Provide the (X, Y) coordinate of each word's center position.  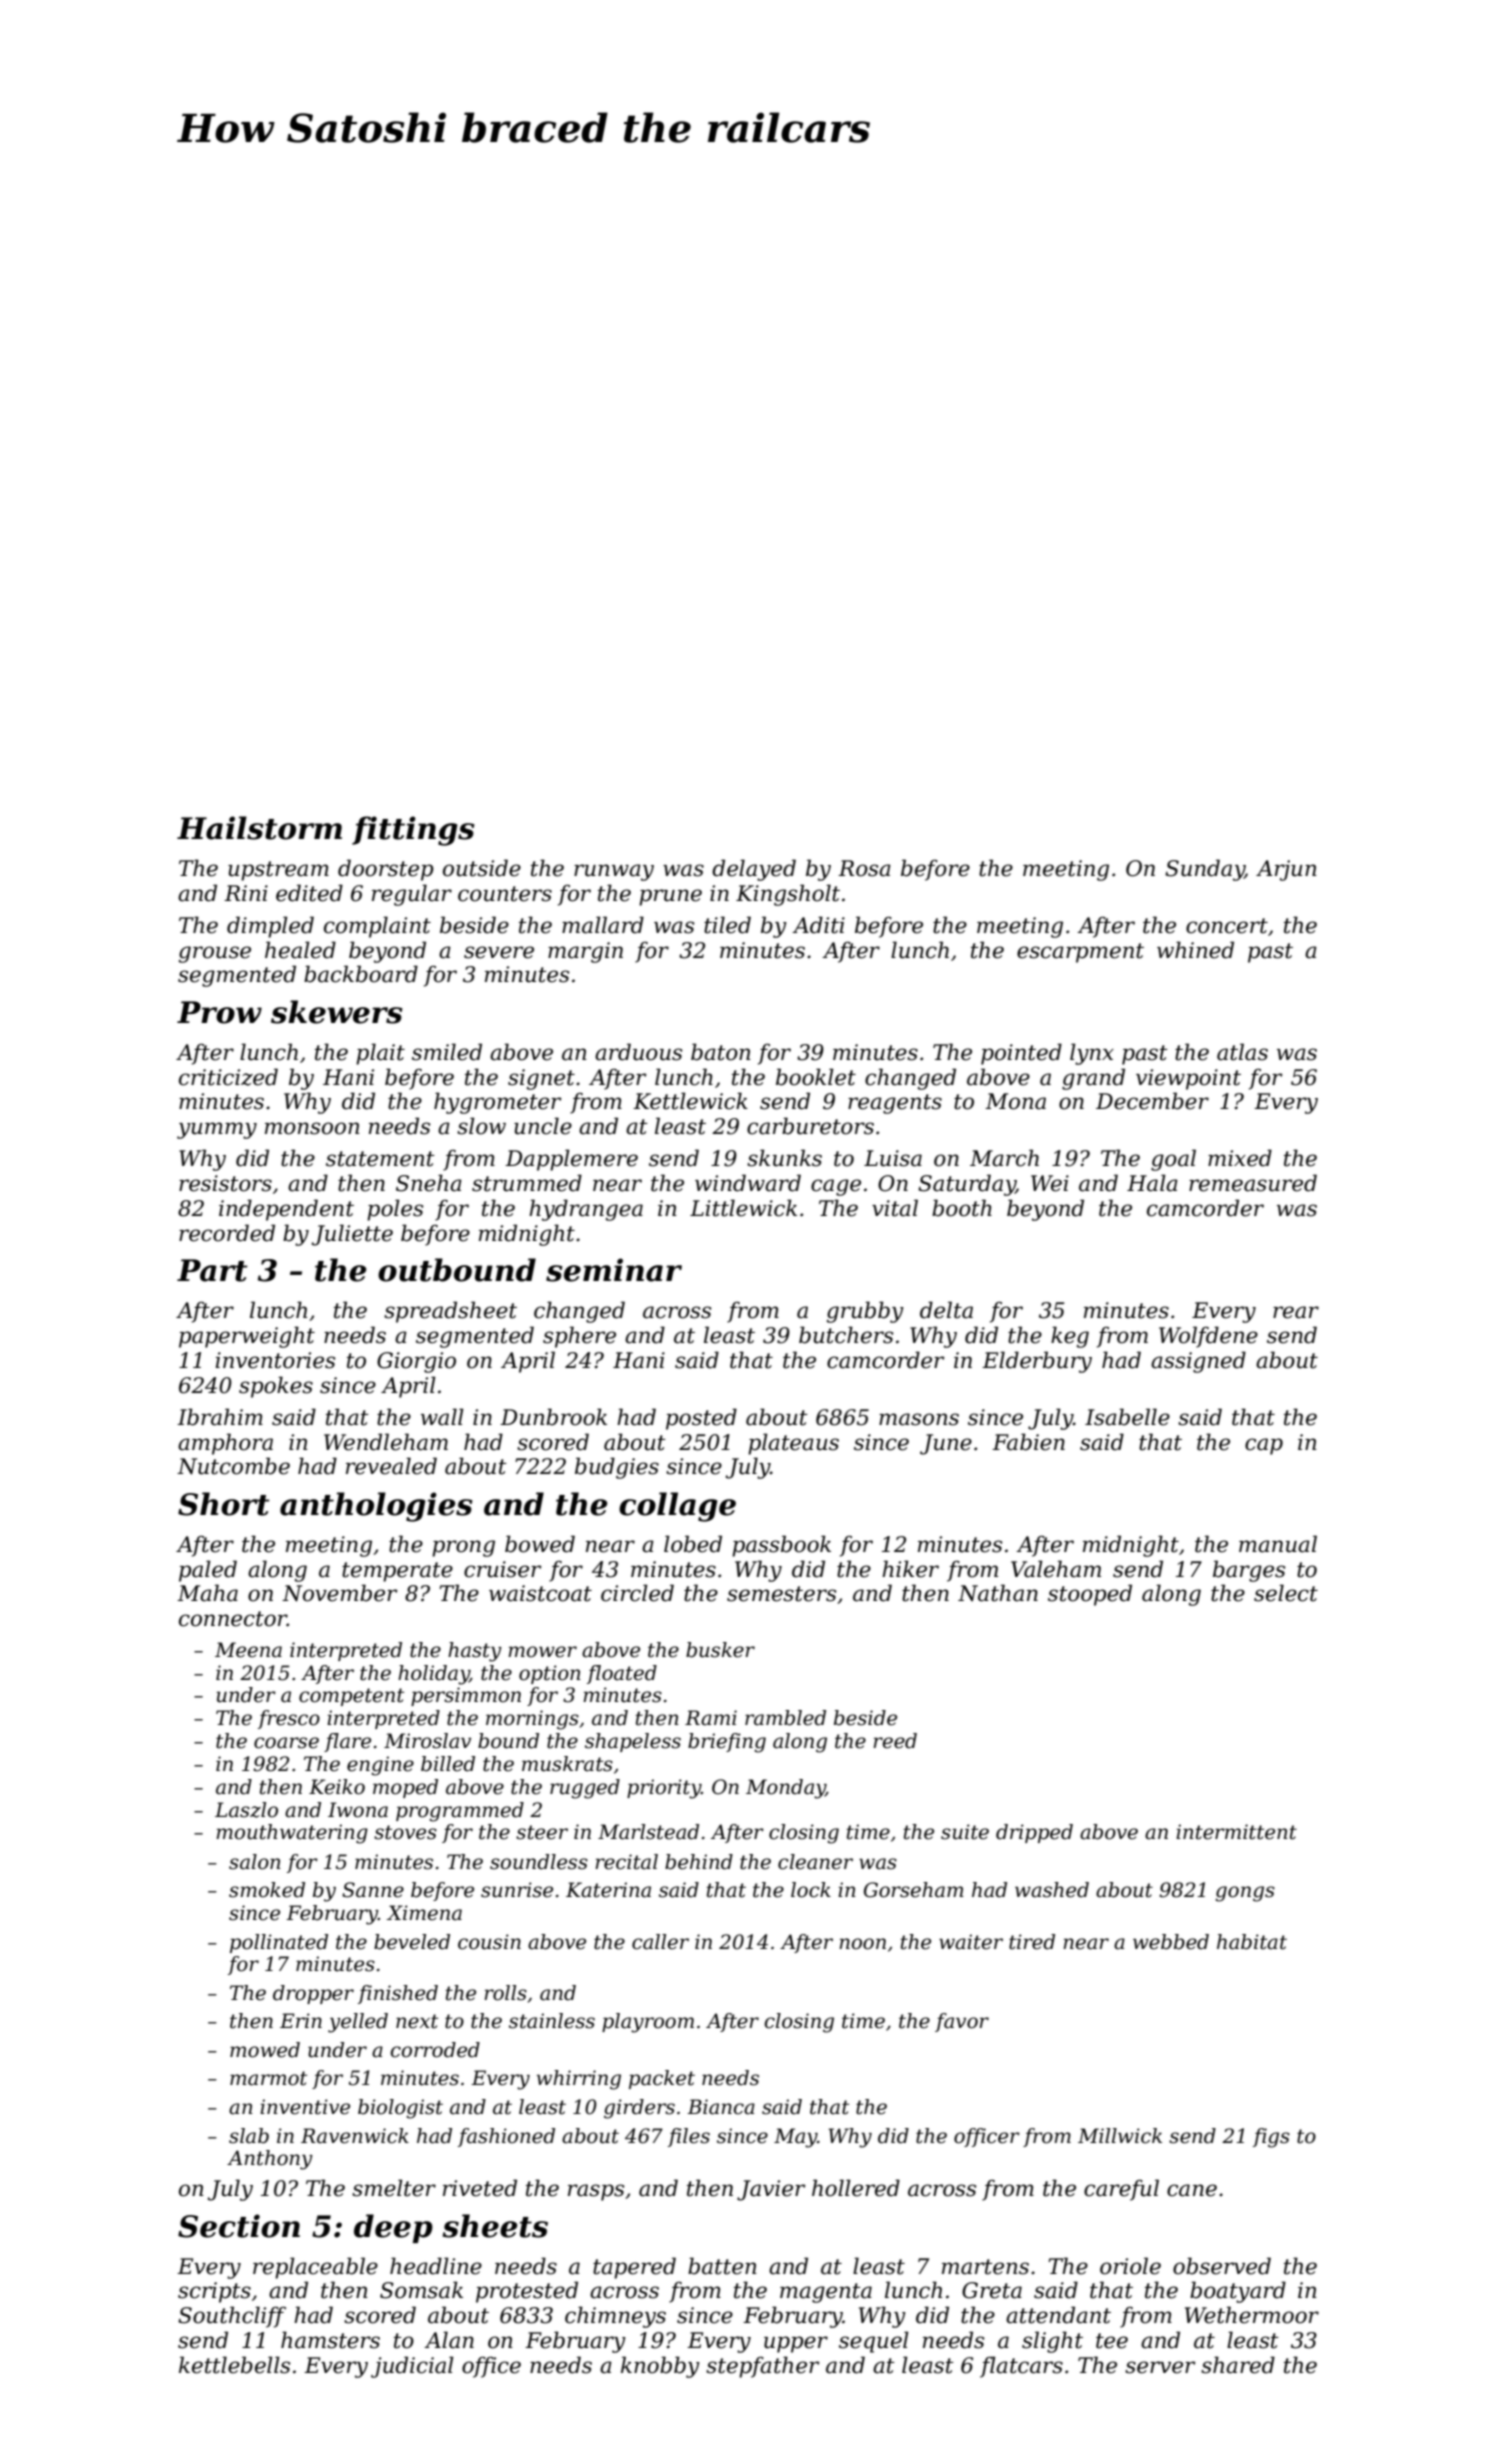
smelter (394, 2188)
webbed (1171, 1942)
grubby (865, 1312)
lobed (693, 1544)
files (689, 2137)
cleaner (815, 1862)
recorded (227, 1233)
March (1004, 1158)
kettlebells (234, 2365)
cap (1264, 1446)
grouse (214, 954)
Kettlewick (690, 1101)
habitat (1252, 1942)
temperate (397, 1572)
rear (1296, 1312)
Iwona (358, 1810)
